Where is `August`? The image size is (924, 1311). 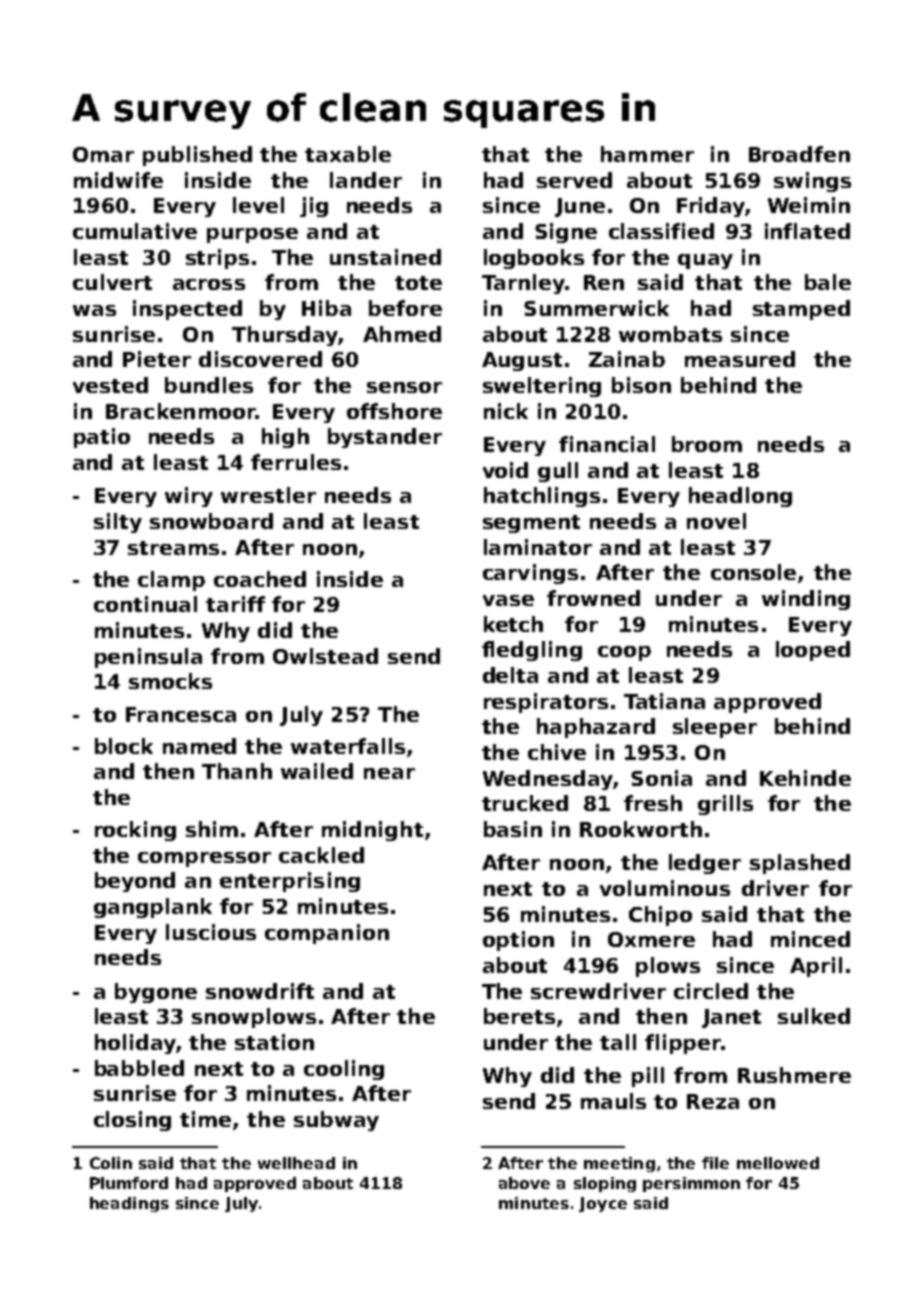 August is located at coordinates (522, 361).
